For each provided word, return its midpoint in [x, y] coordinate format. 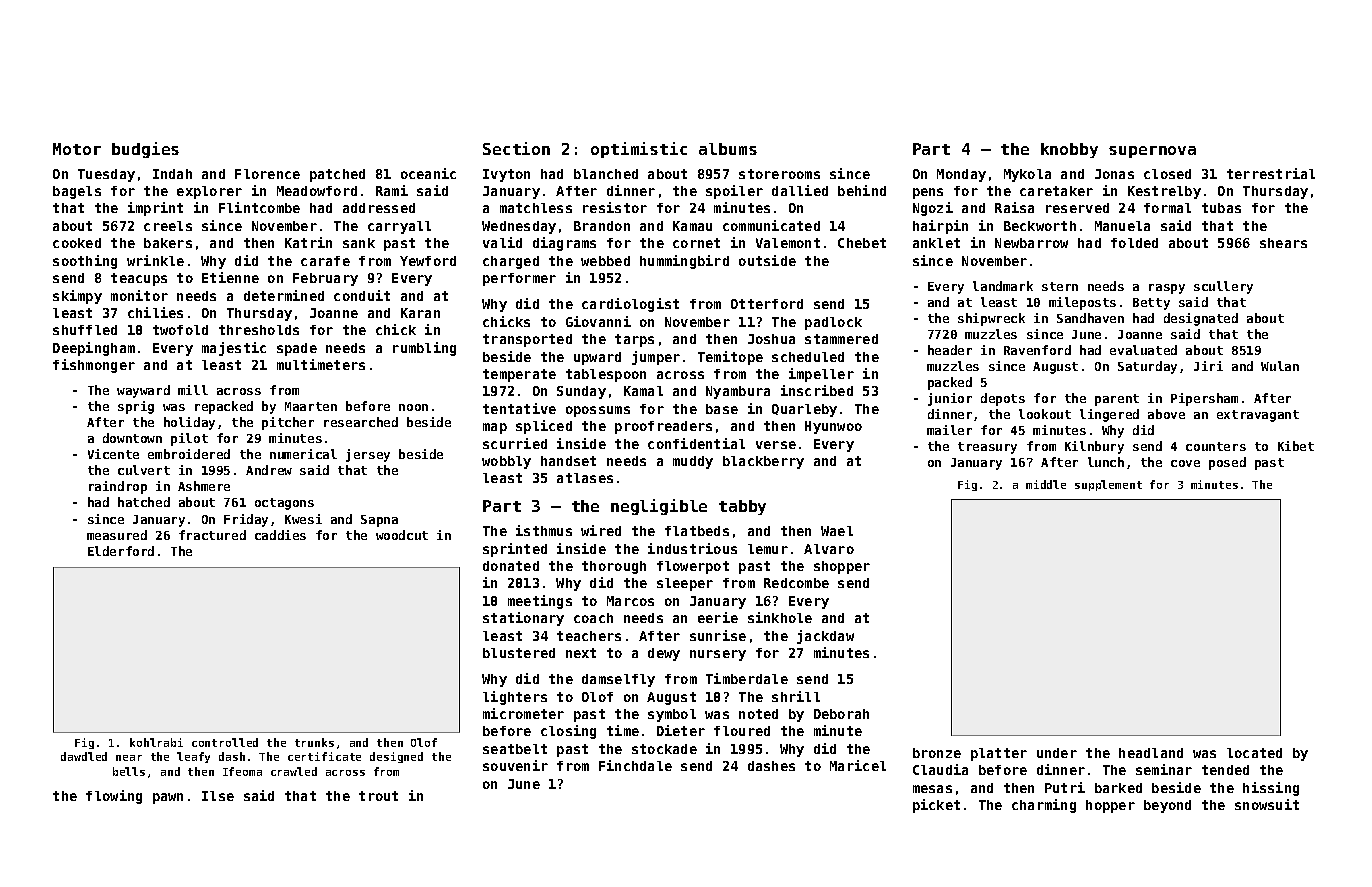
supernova [1152, 152]
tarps [634, 340]
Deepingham [94, 349]
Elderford [121, 551]
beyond [1167, 806]
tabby [742, 507]
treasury [987, 448]
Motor [77, 149]
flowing [114, 797]
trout [378, 796]
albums [728, 149]
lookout [1045, 414]
